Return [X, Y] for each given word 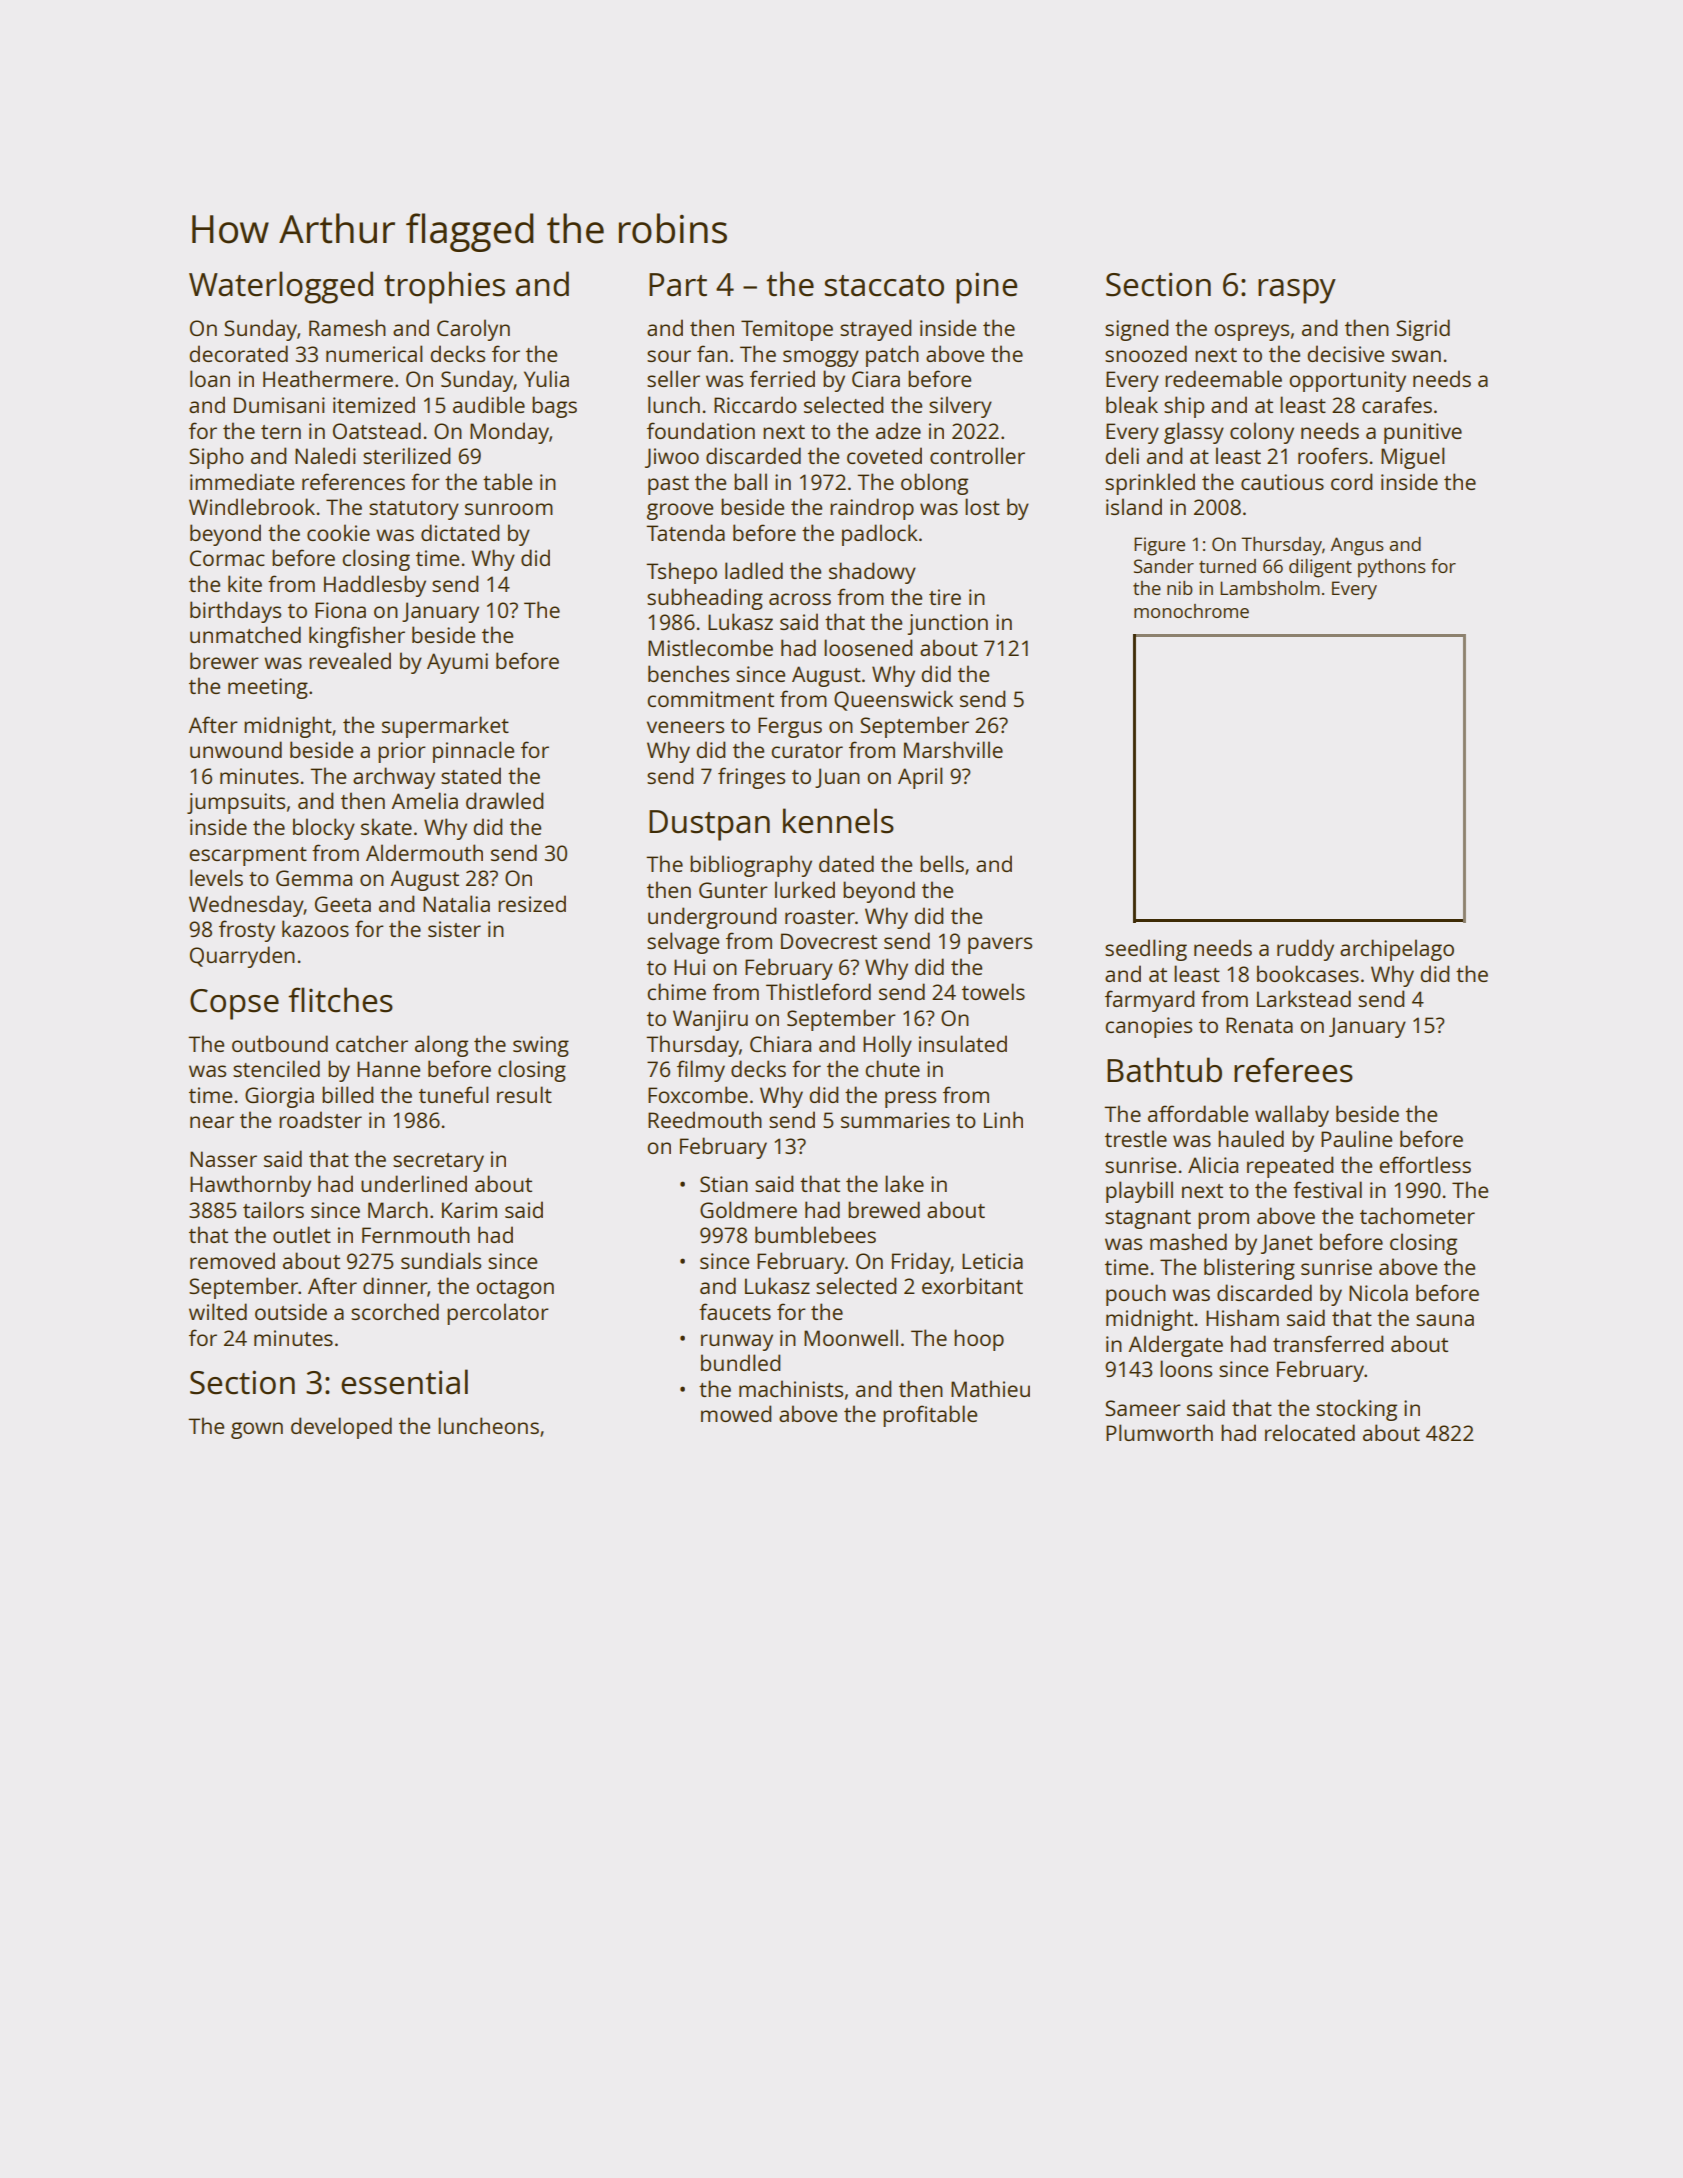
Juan [837, 778]
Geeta [343, 904]
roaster [820, 917]
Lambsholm [1270, 588]
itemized [374, 404]
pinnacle [473, 752]
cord [1351, 481]
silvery [960, 407]
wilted [218, 1311]
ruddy [1305, 950]
